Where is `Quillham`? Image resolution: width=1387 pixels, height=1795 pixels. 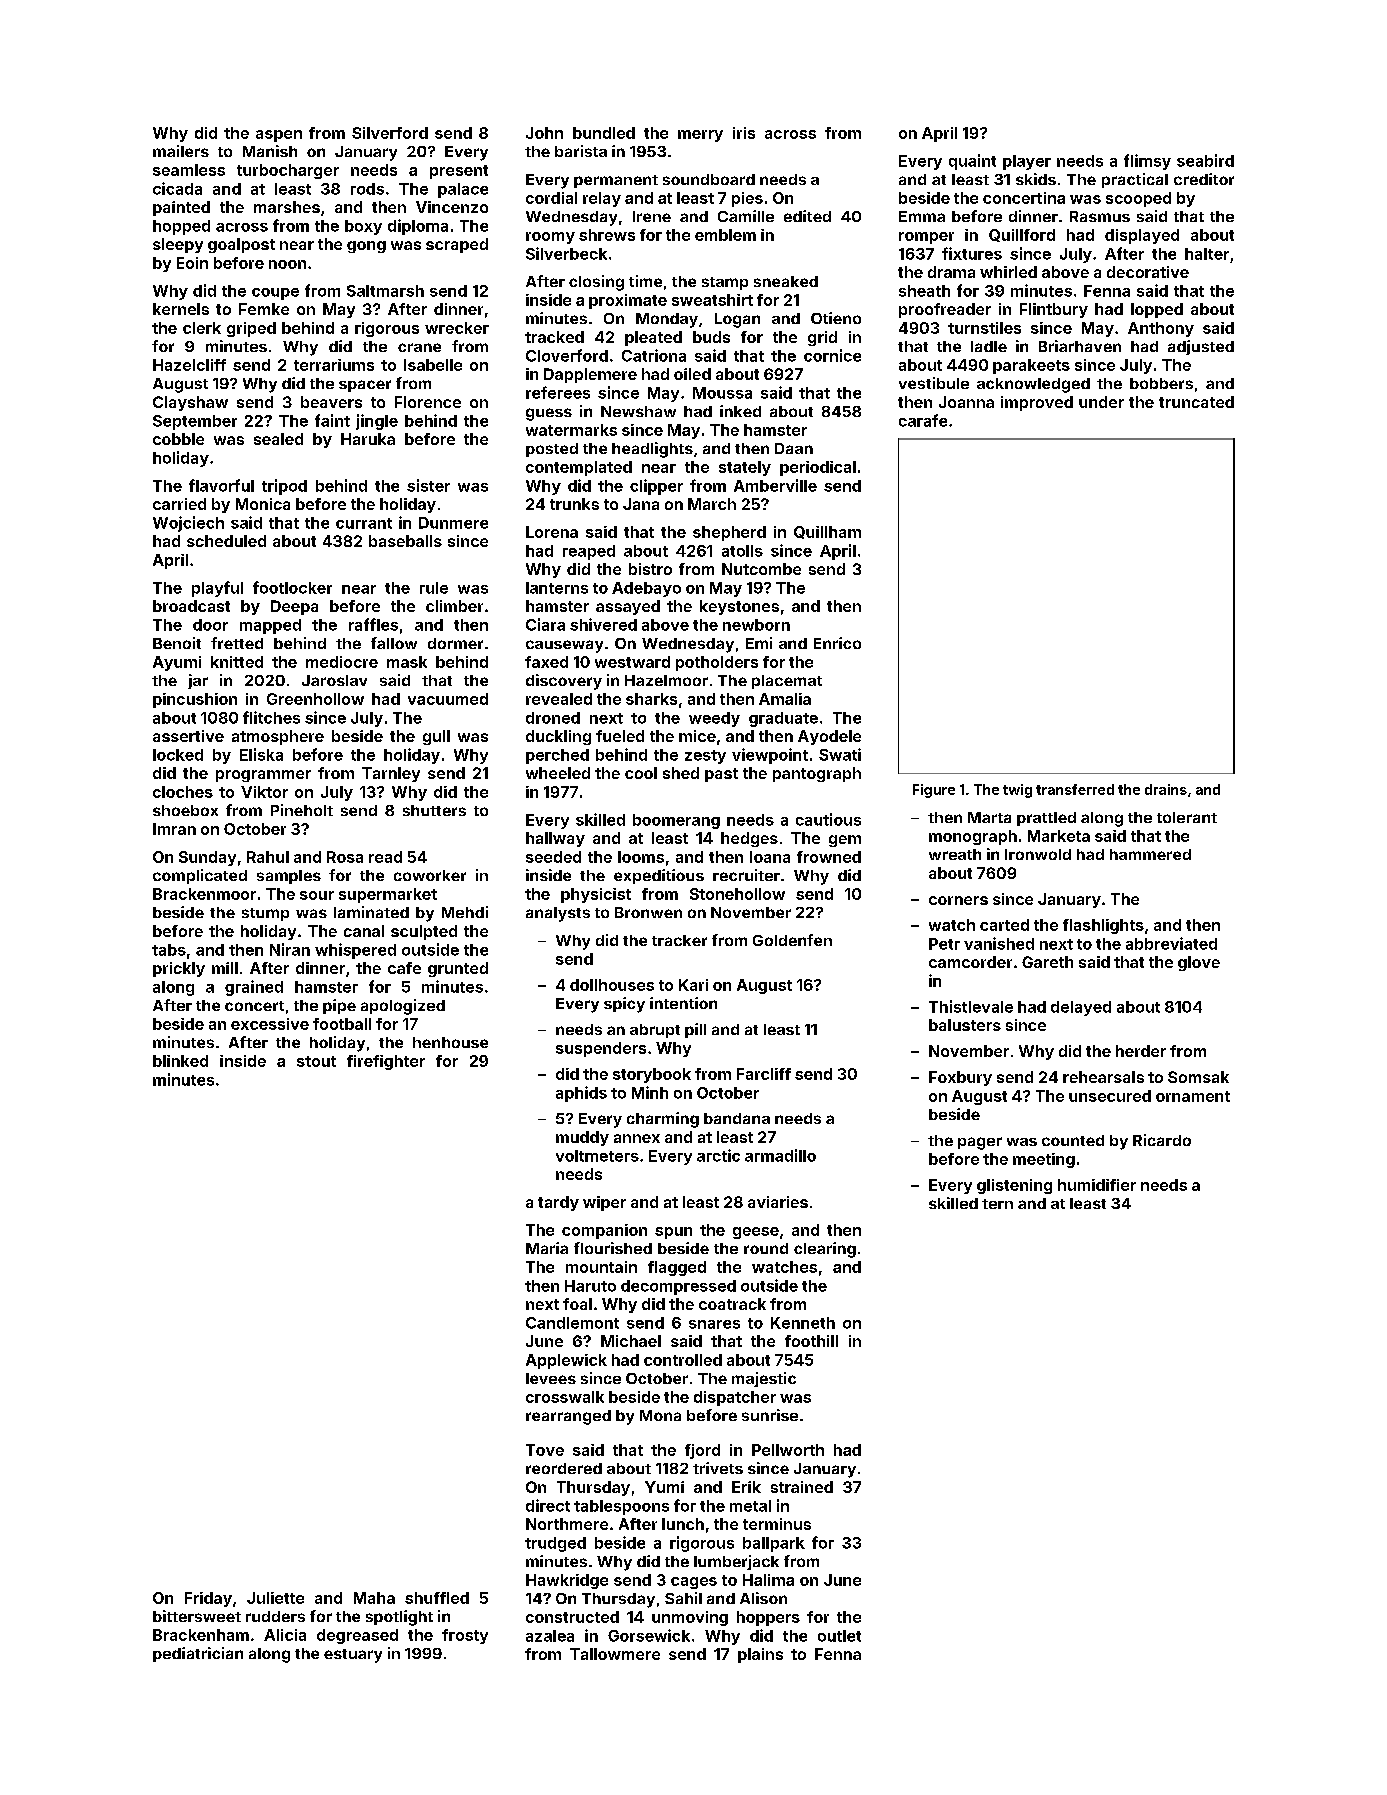
Quillham is located at coordinates (827, 532).
